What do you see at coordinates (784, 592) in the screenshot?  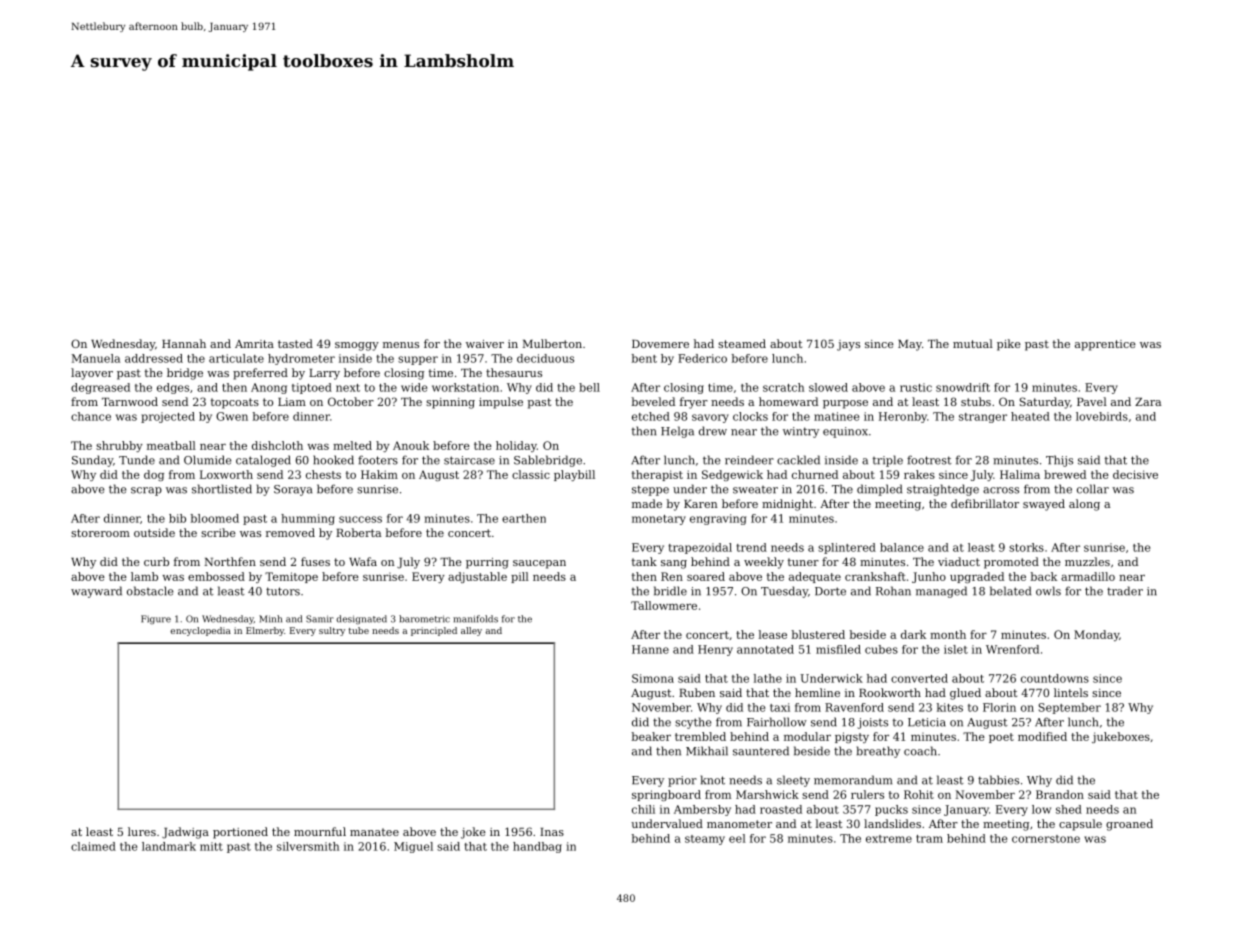 I see `Tuesday` at bounding box center [784, 592].
